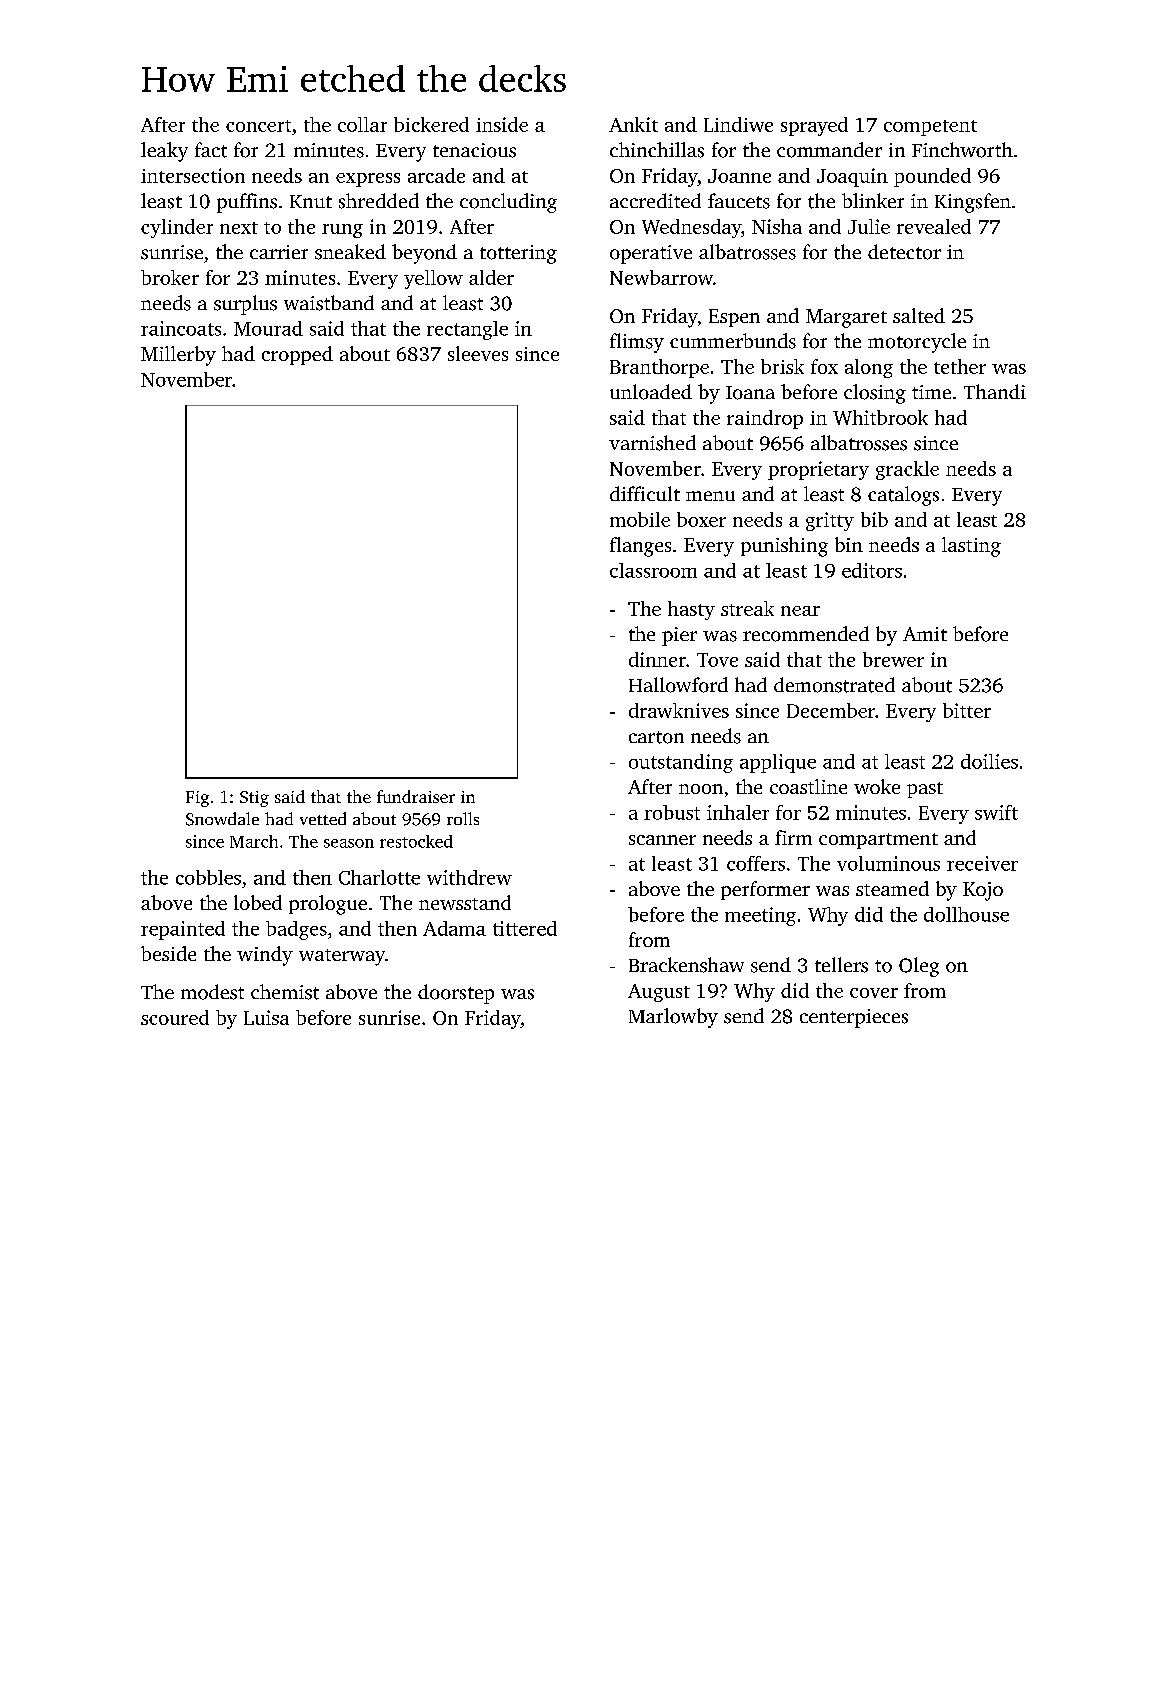 This page has height=1698, width=1172. Describe the element at coordinates (178, 356) in the page. I see `Millerby` at that location.
